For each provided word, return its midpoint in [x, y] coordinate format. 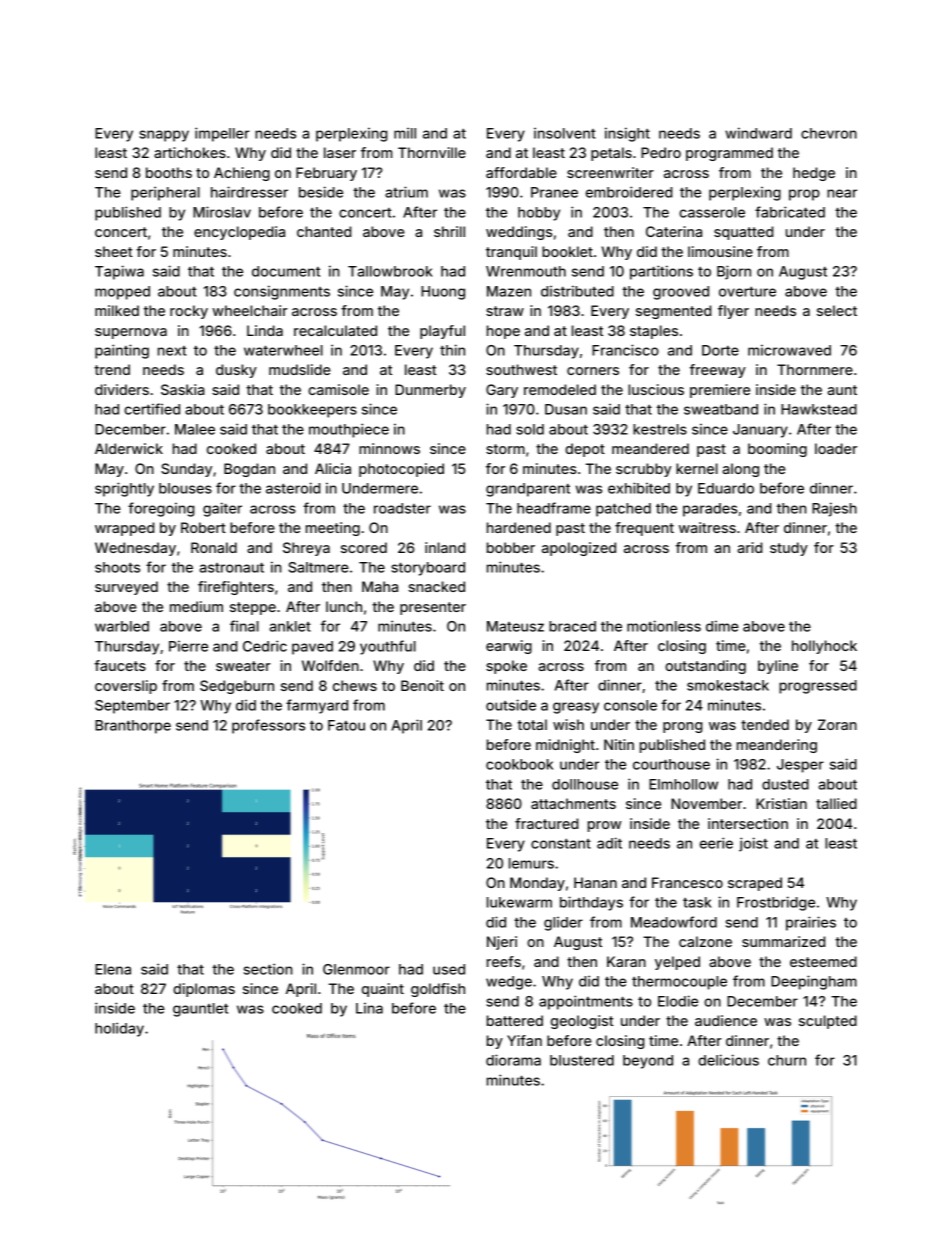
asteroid [293, 488]
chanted [324, 231]
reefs [504, 961]
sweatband [721, 409]
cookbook [519, 764]
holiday [119, 1029]
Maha [380, 586]
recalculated [335, 330]
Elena [113, 969]
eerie [716, 843]
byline [778, 667]
